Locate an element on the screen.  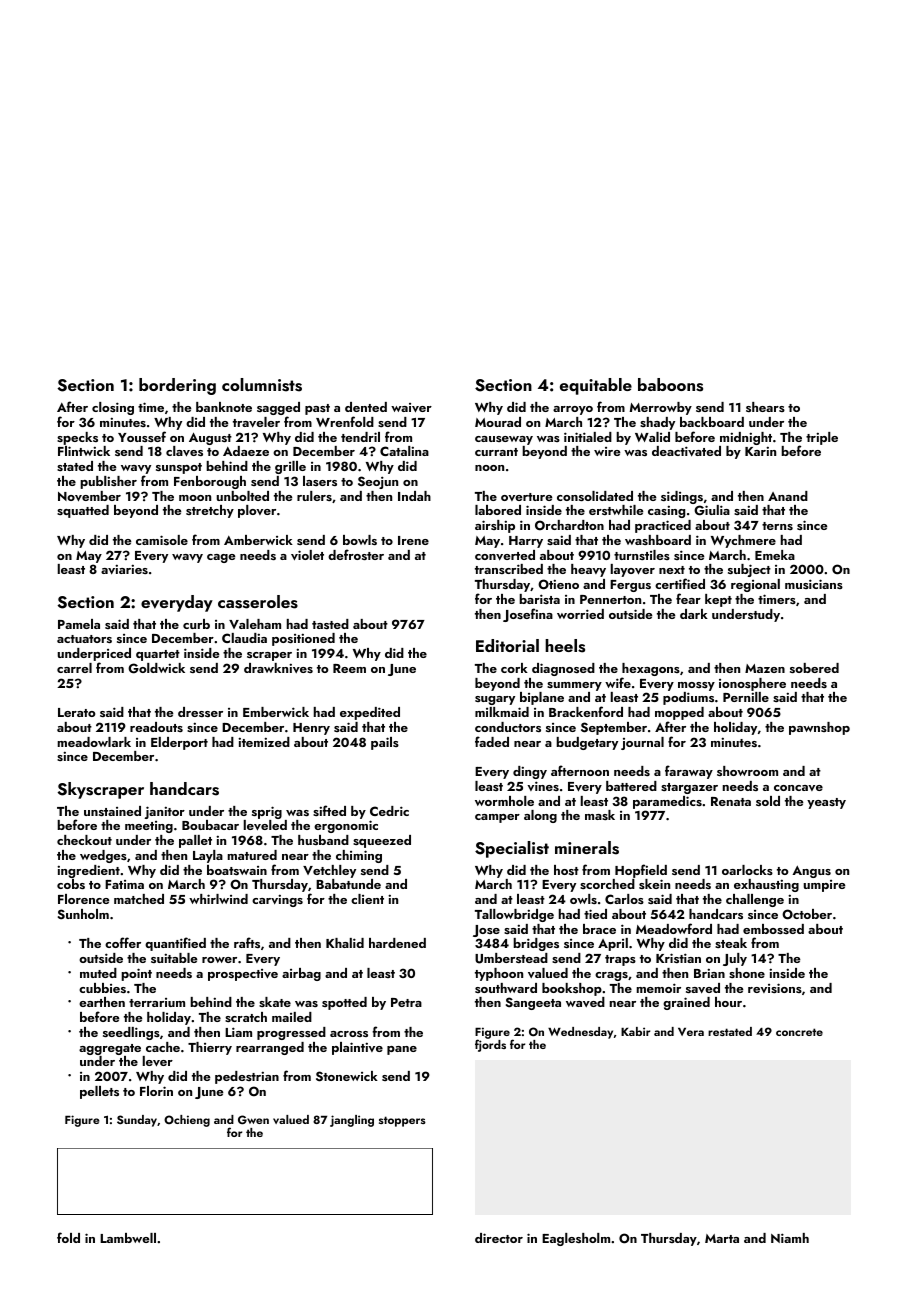
musicians is located at coordinates (814, 584).
